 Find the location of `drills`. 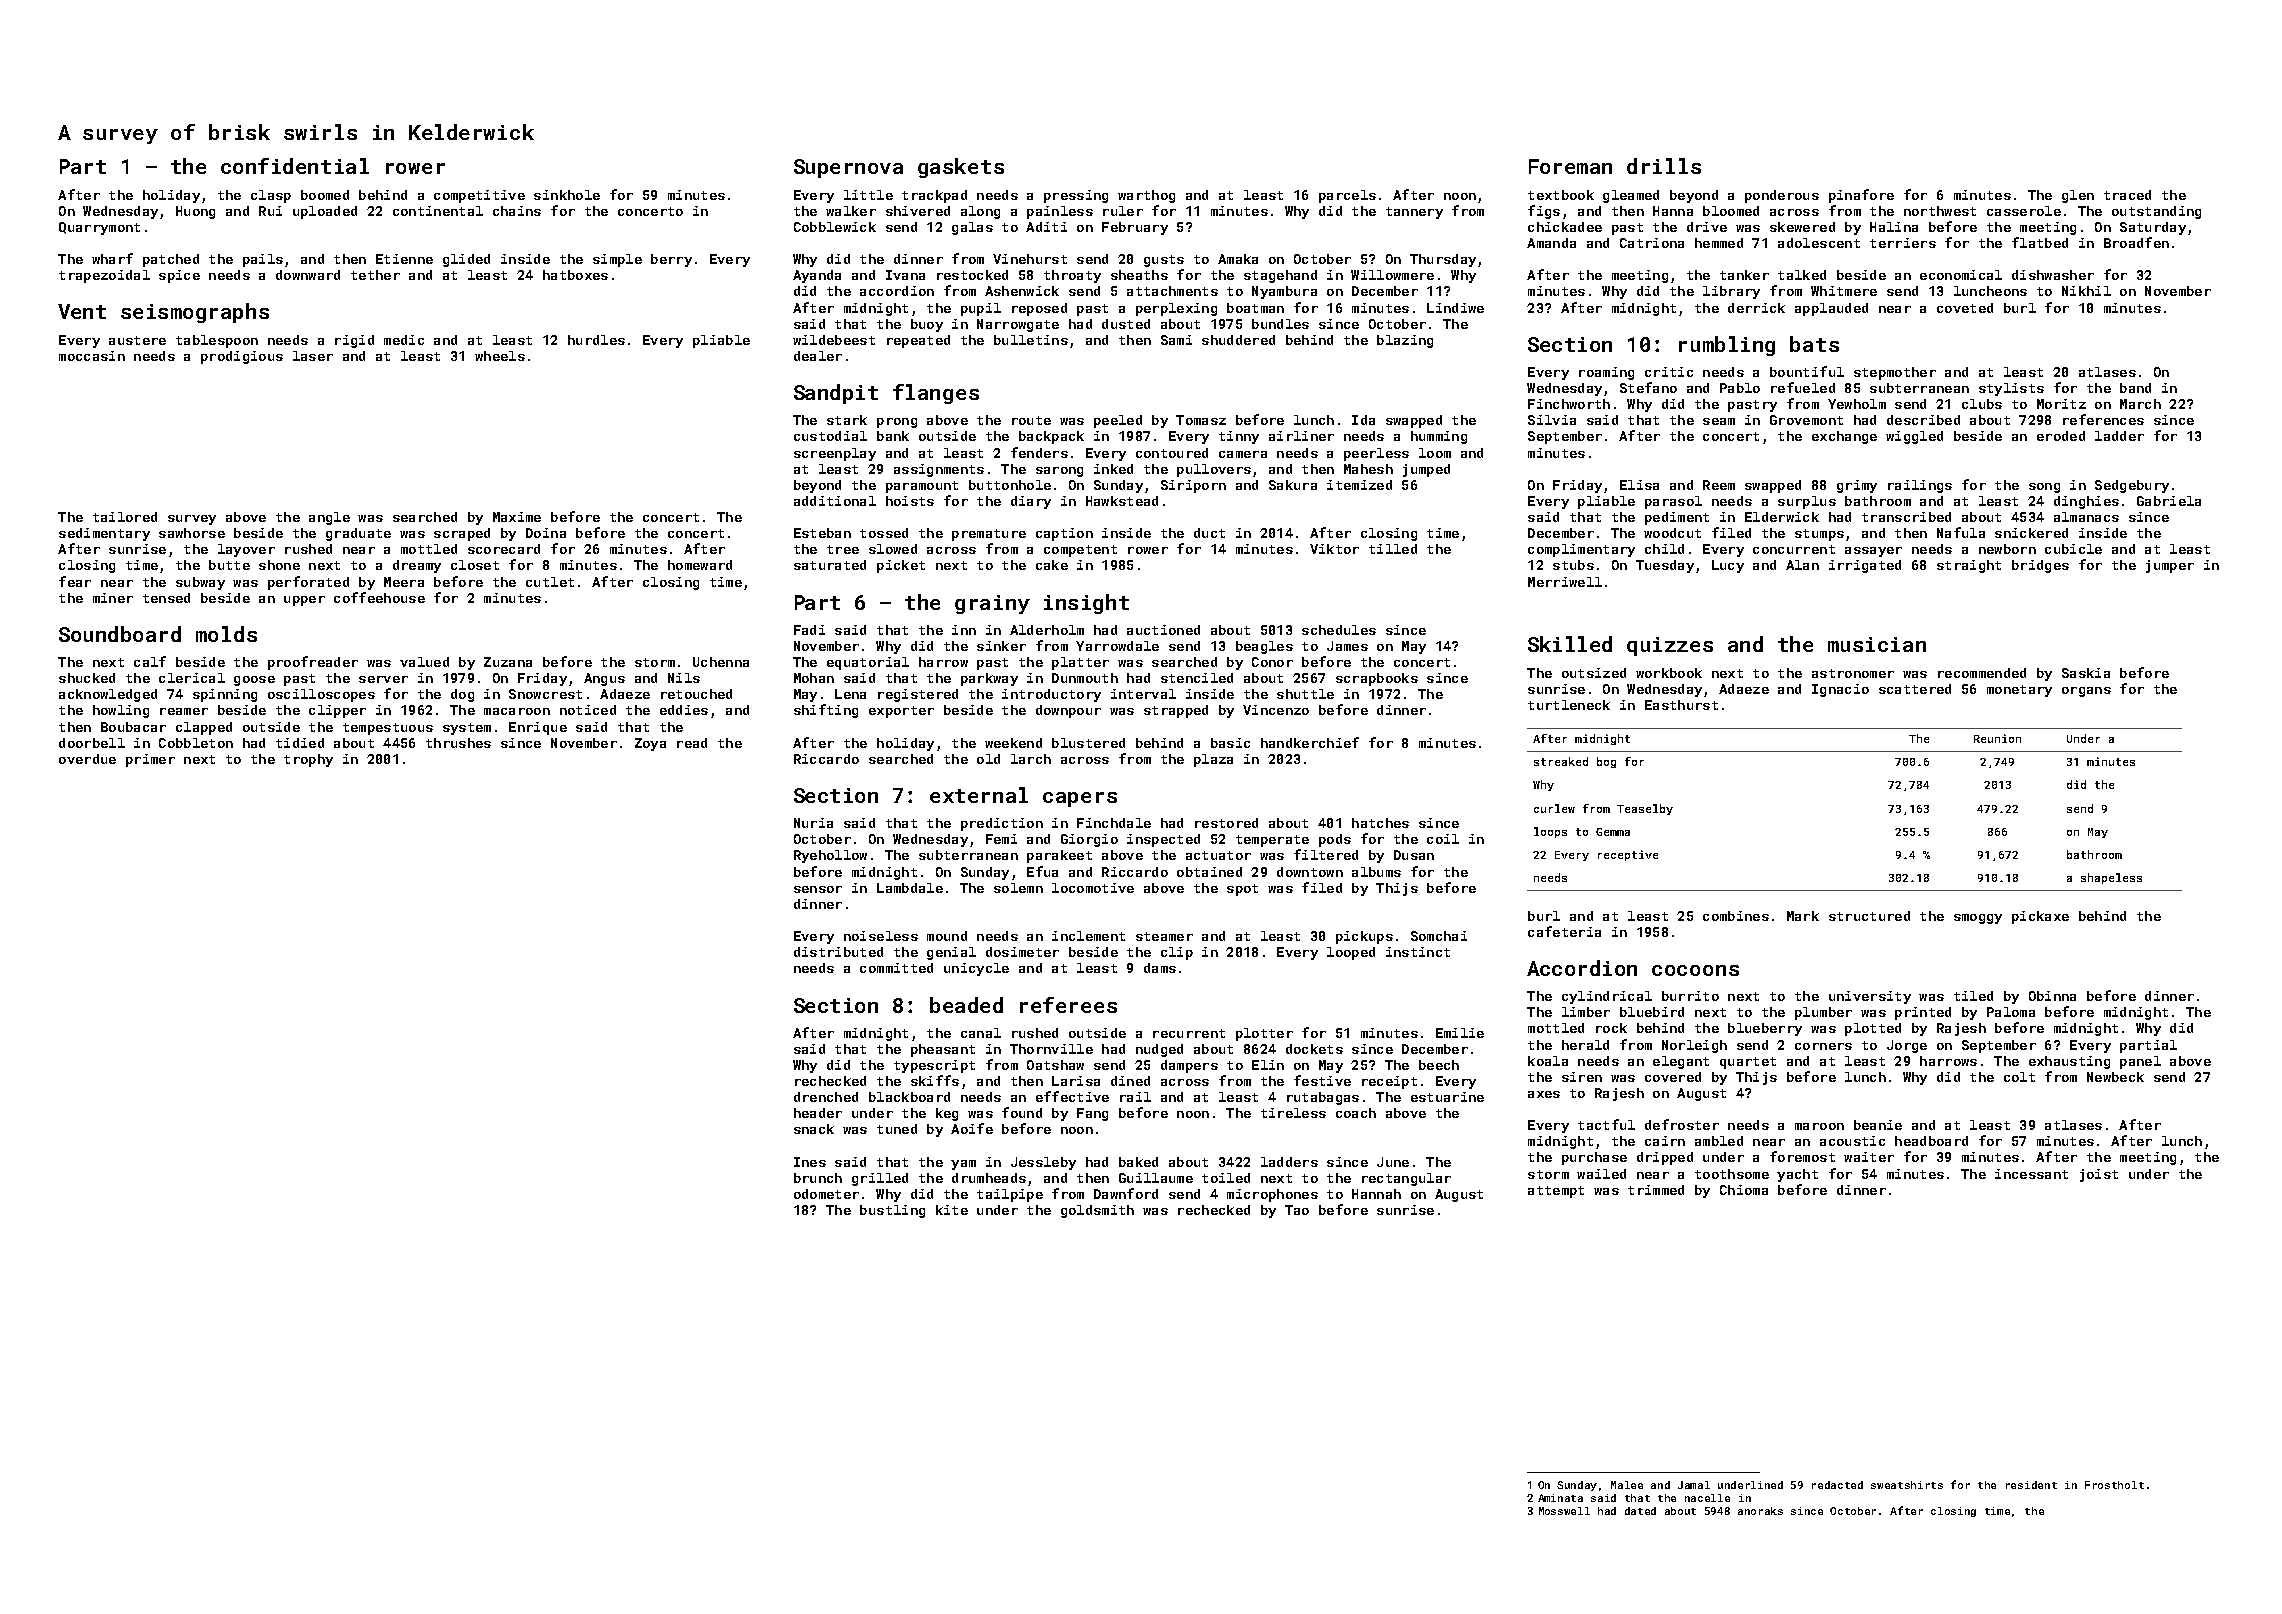

drills is located at coordinates (1664, 166).
